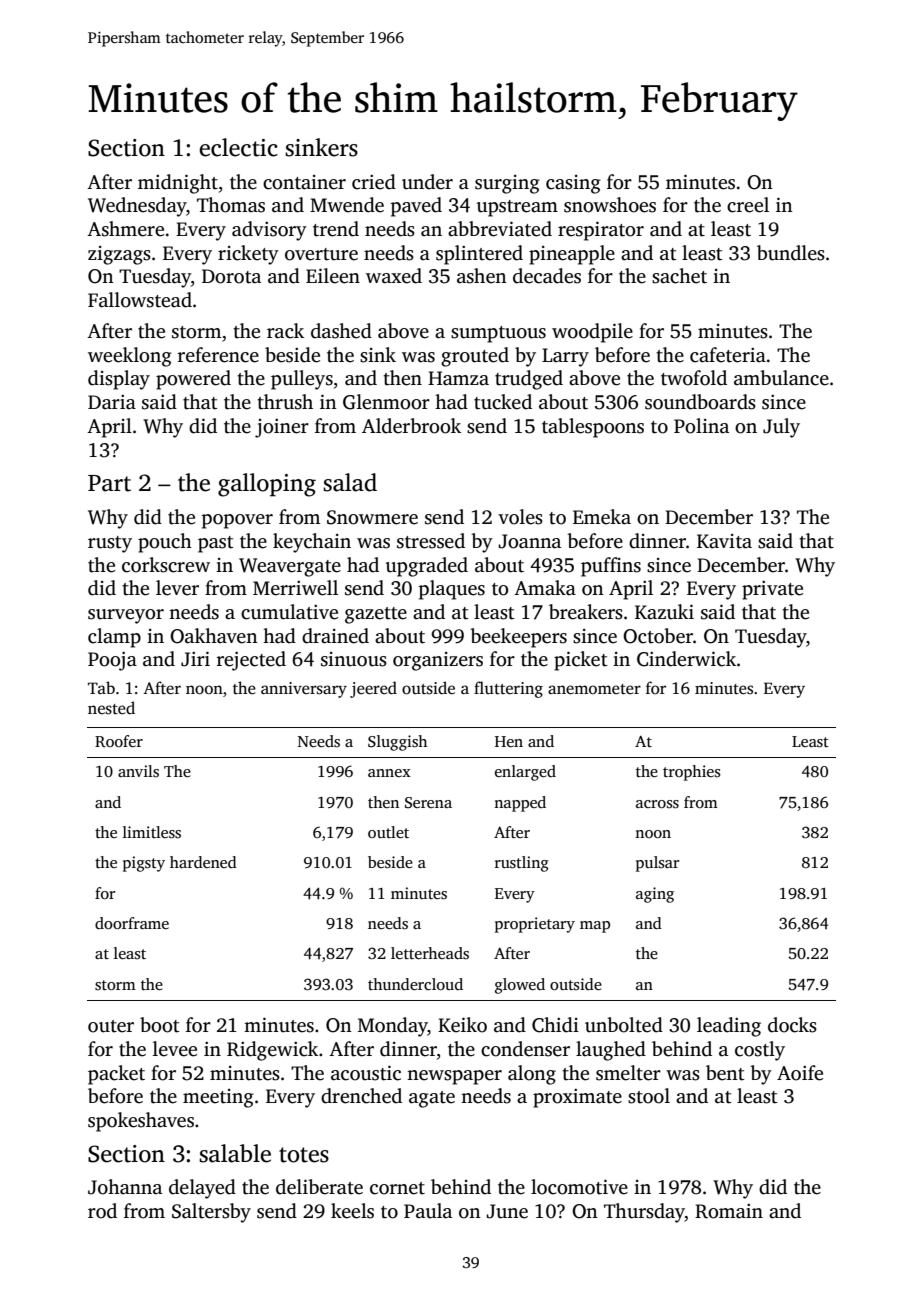 This image has width=924, height=1314. What do you see at coordinates (272, 1051) in the image?
I see `Ridgewick` at bounding box center [272, 1051].
